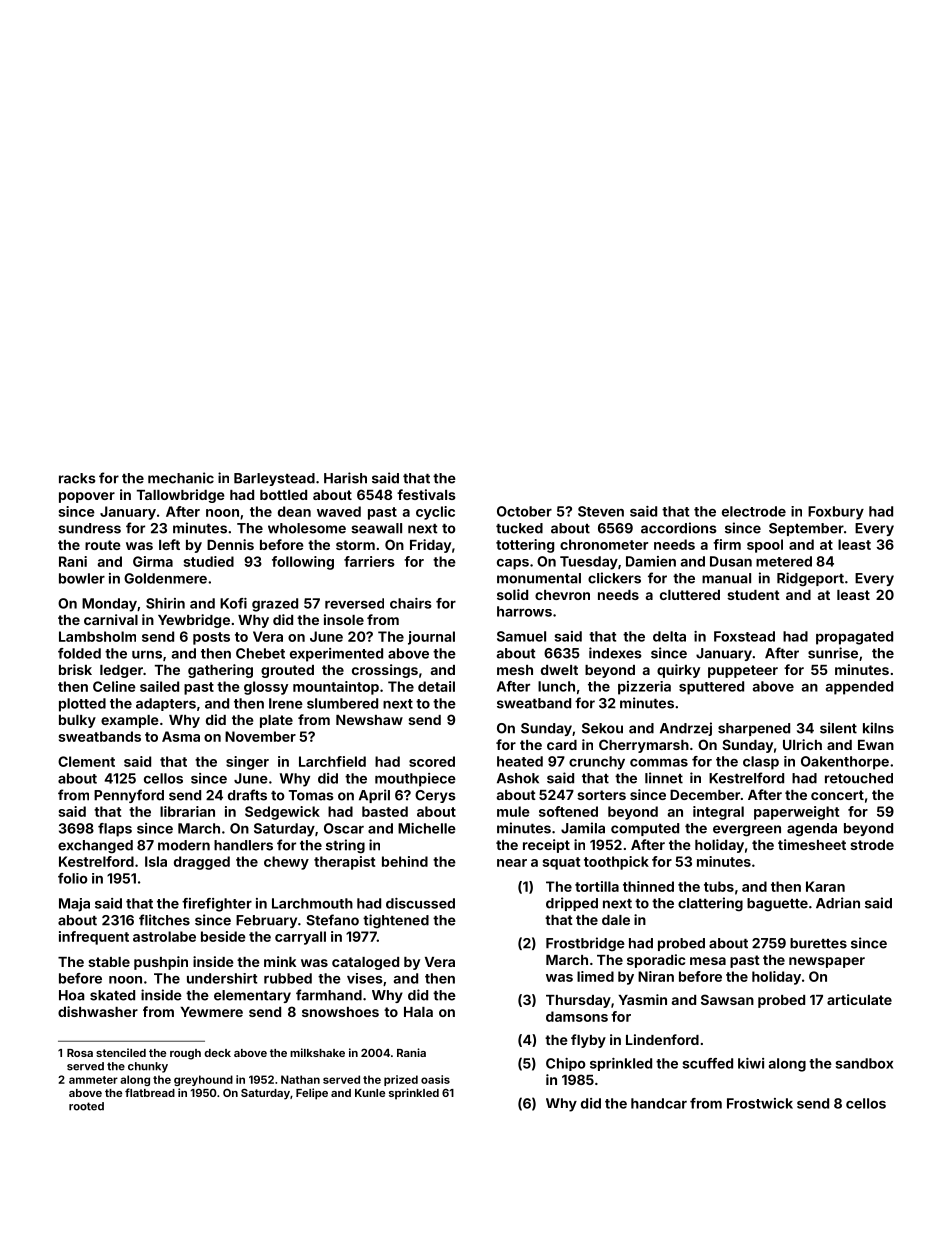 This page has height=1233, width=952. What do you see at coordinates (345, 478) in the page?
I see `Harish` at bounding box center [345, 478].
